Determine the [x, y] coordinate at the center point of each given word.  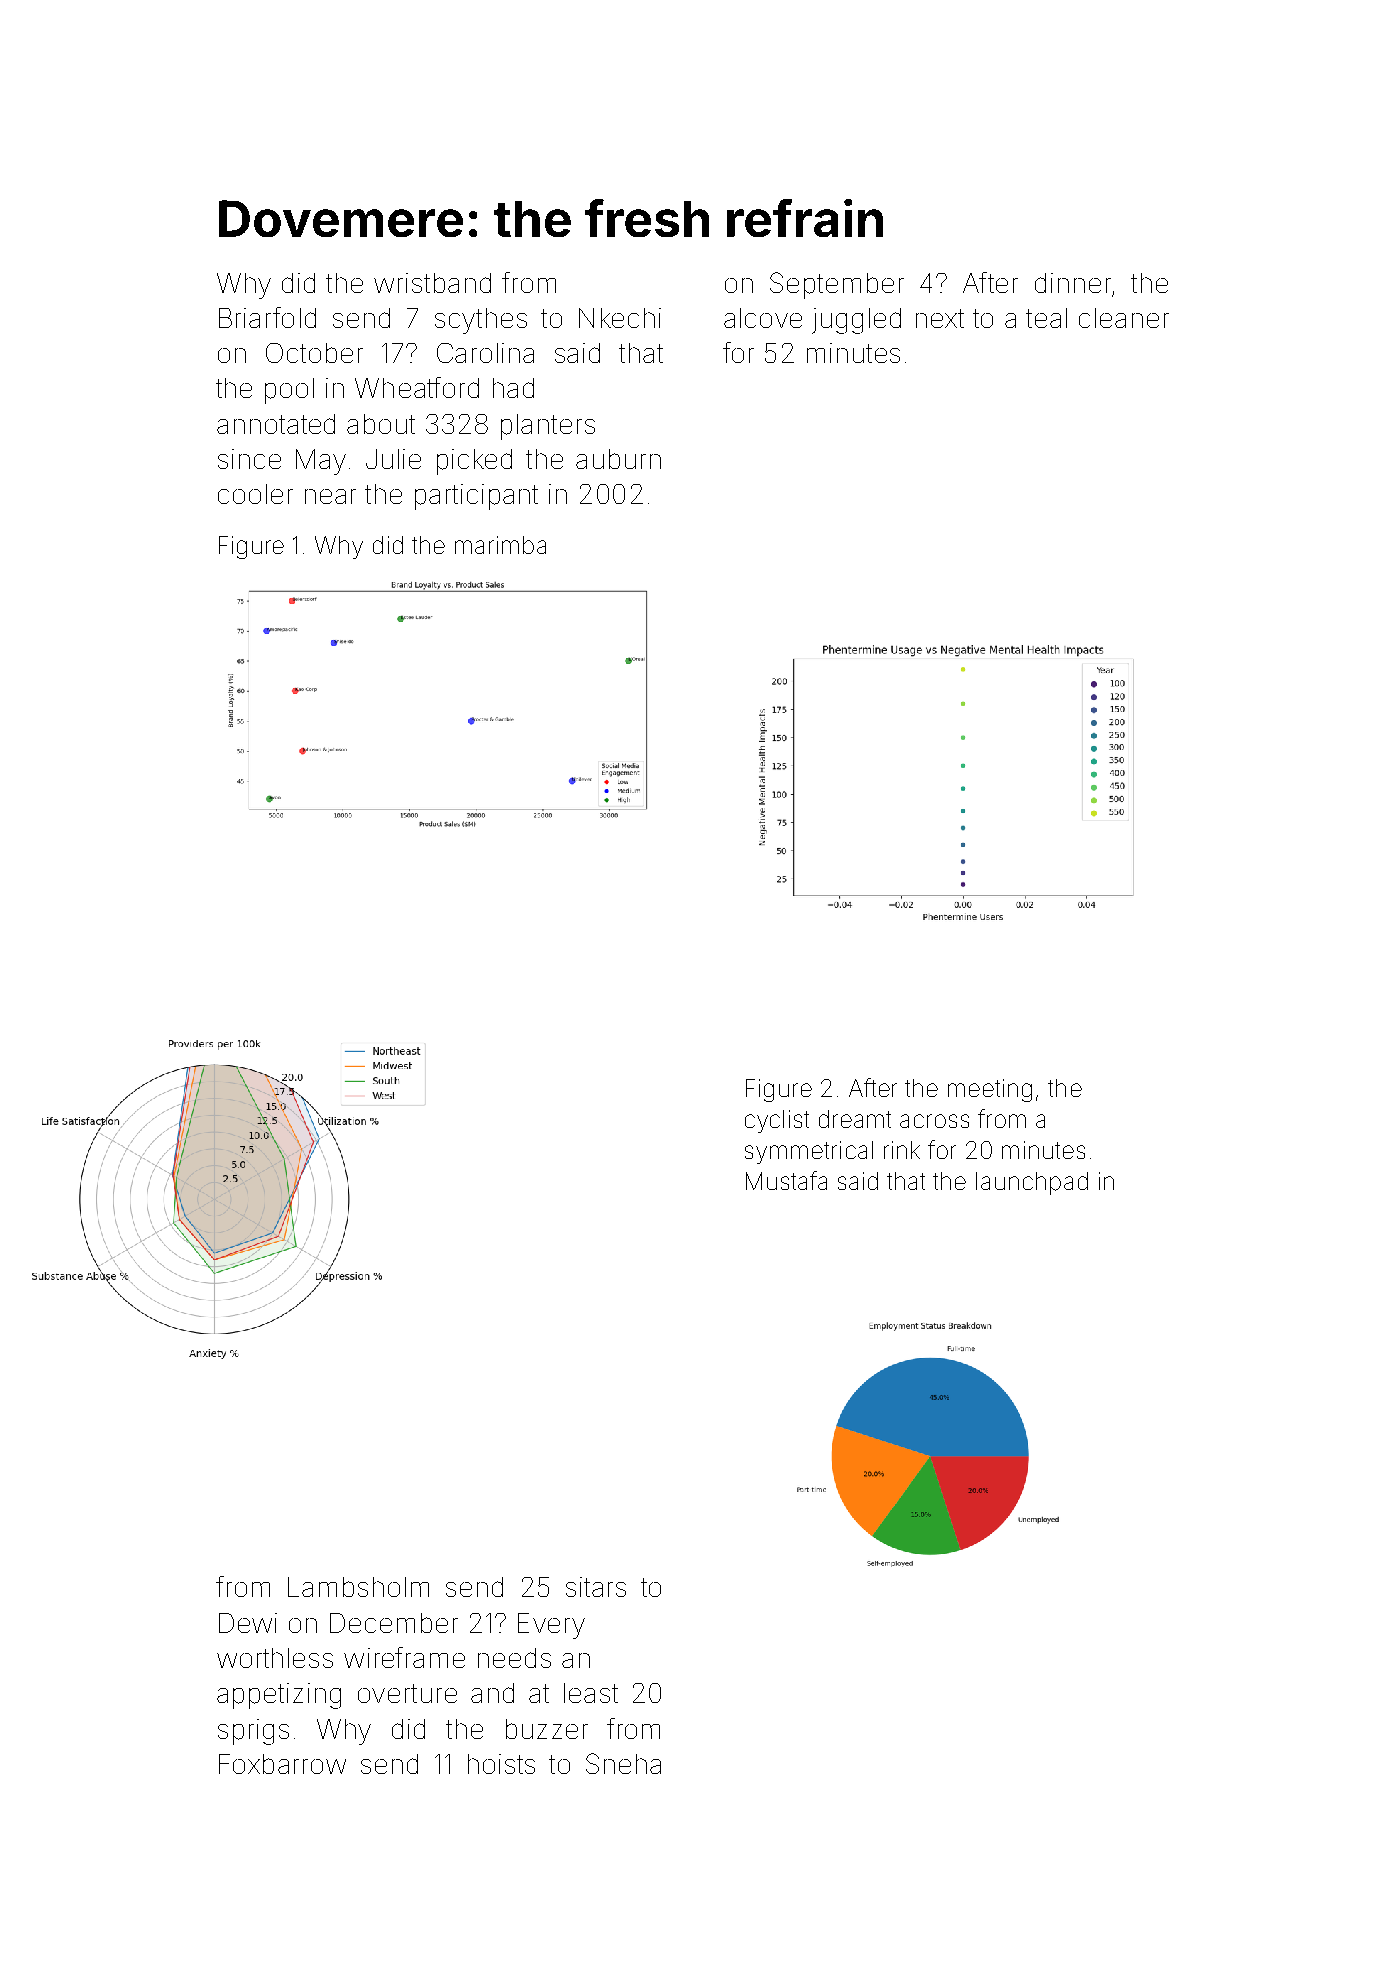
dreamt [855, 1119]
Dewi [248, 1623]
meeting [990, 1090]
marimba [500, 545]
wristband [432, 283]
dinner [1073, 283]
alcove [763, 318]
